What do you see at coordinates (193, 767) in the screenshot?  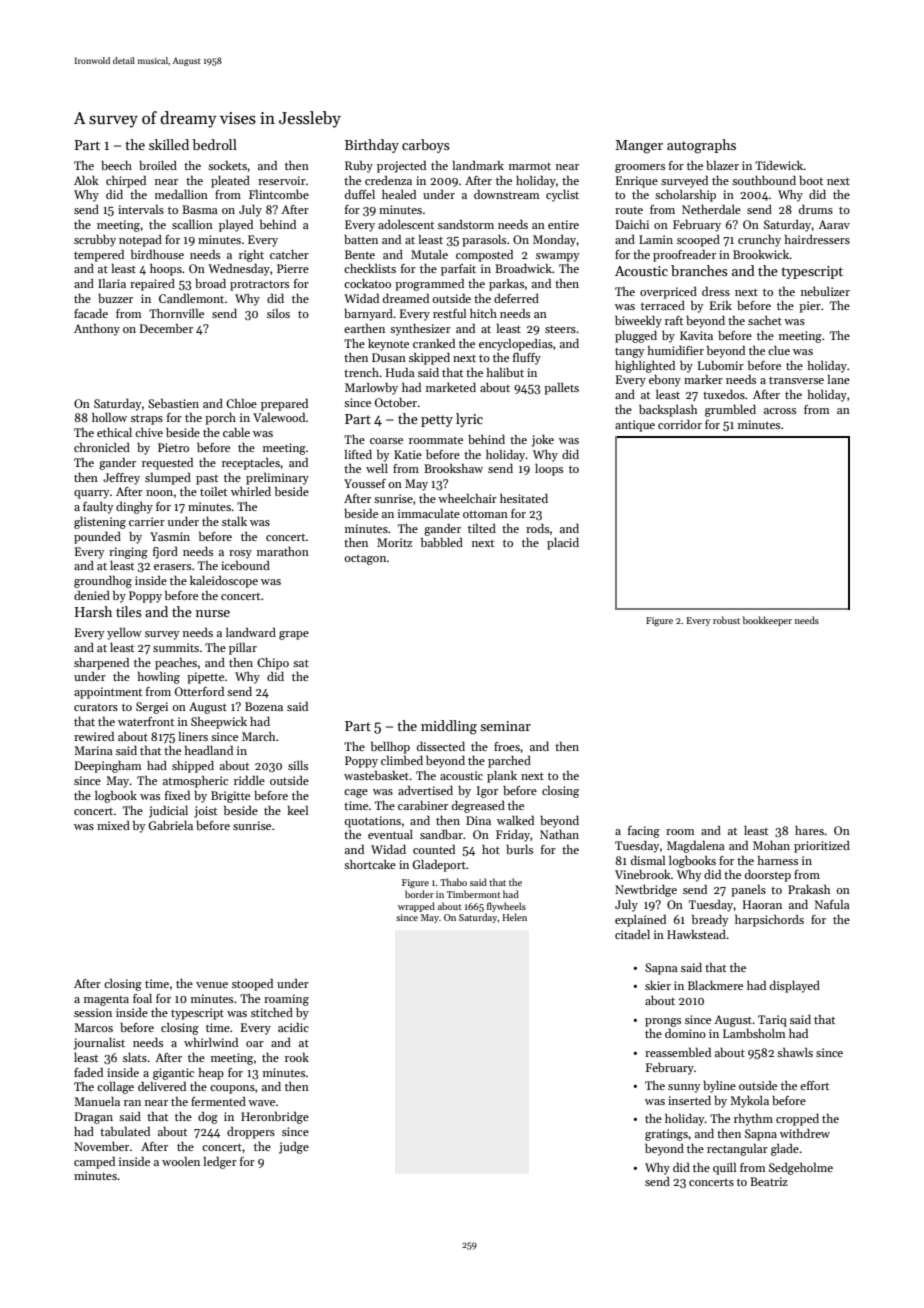 I see `shipped` at bounding box center [193, 767].
